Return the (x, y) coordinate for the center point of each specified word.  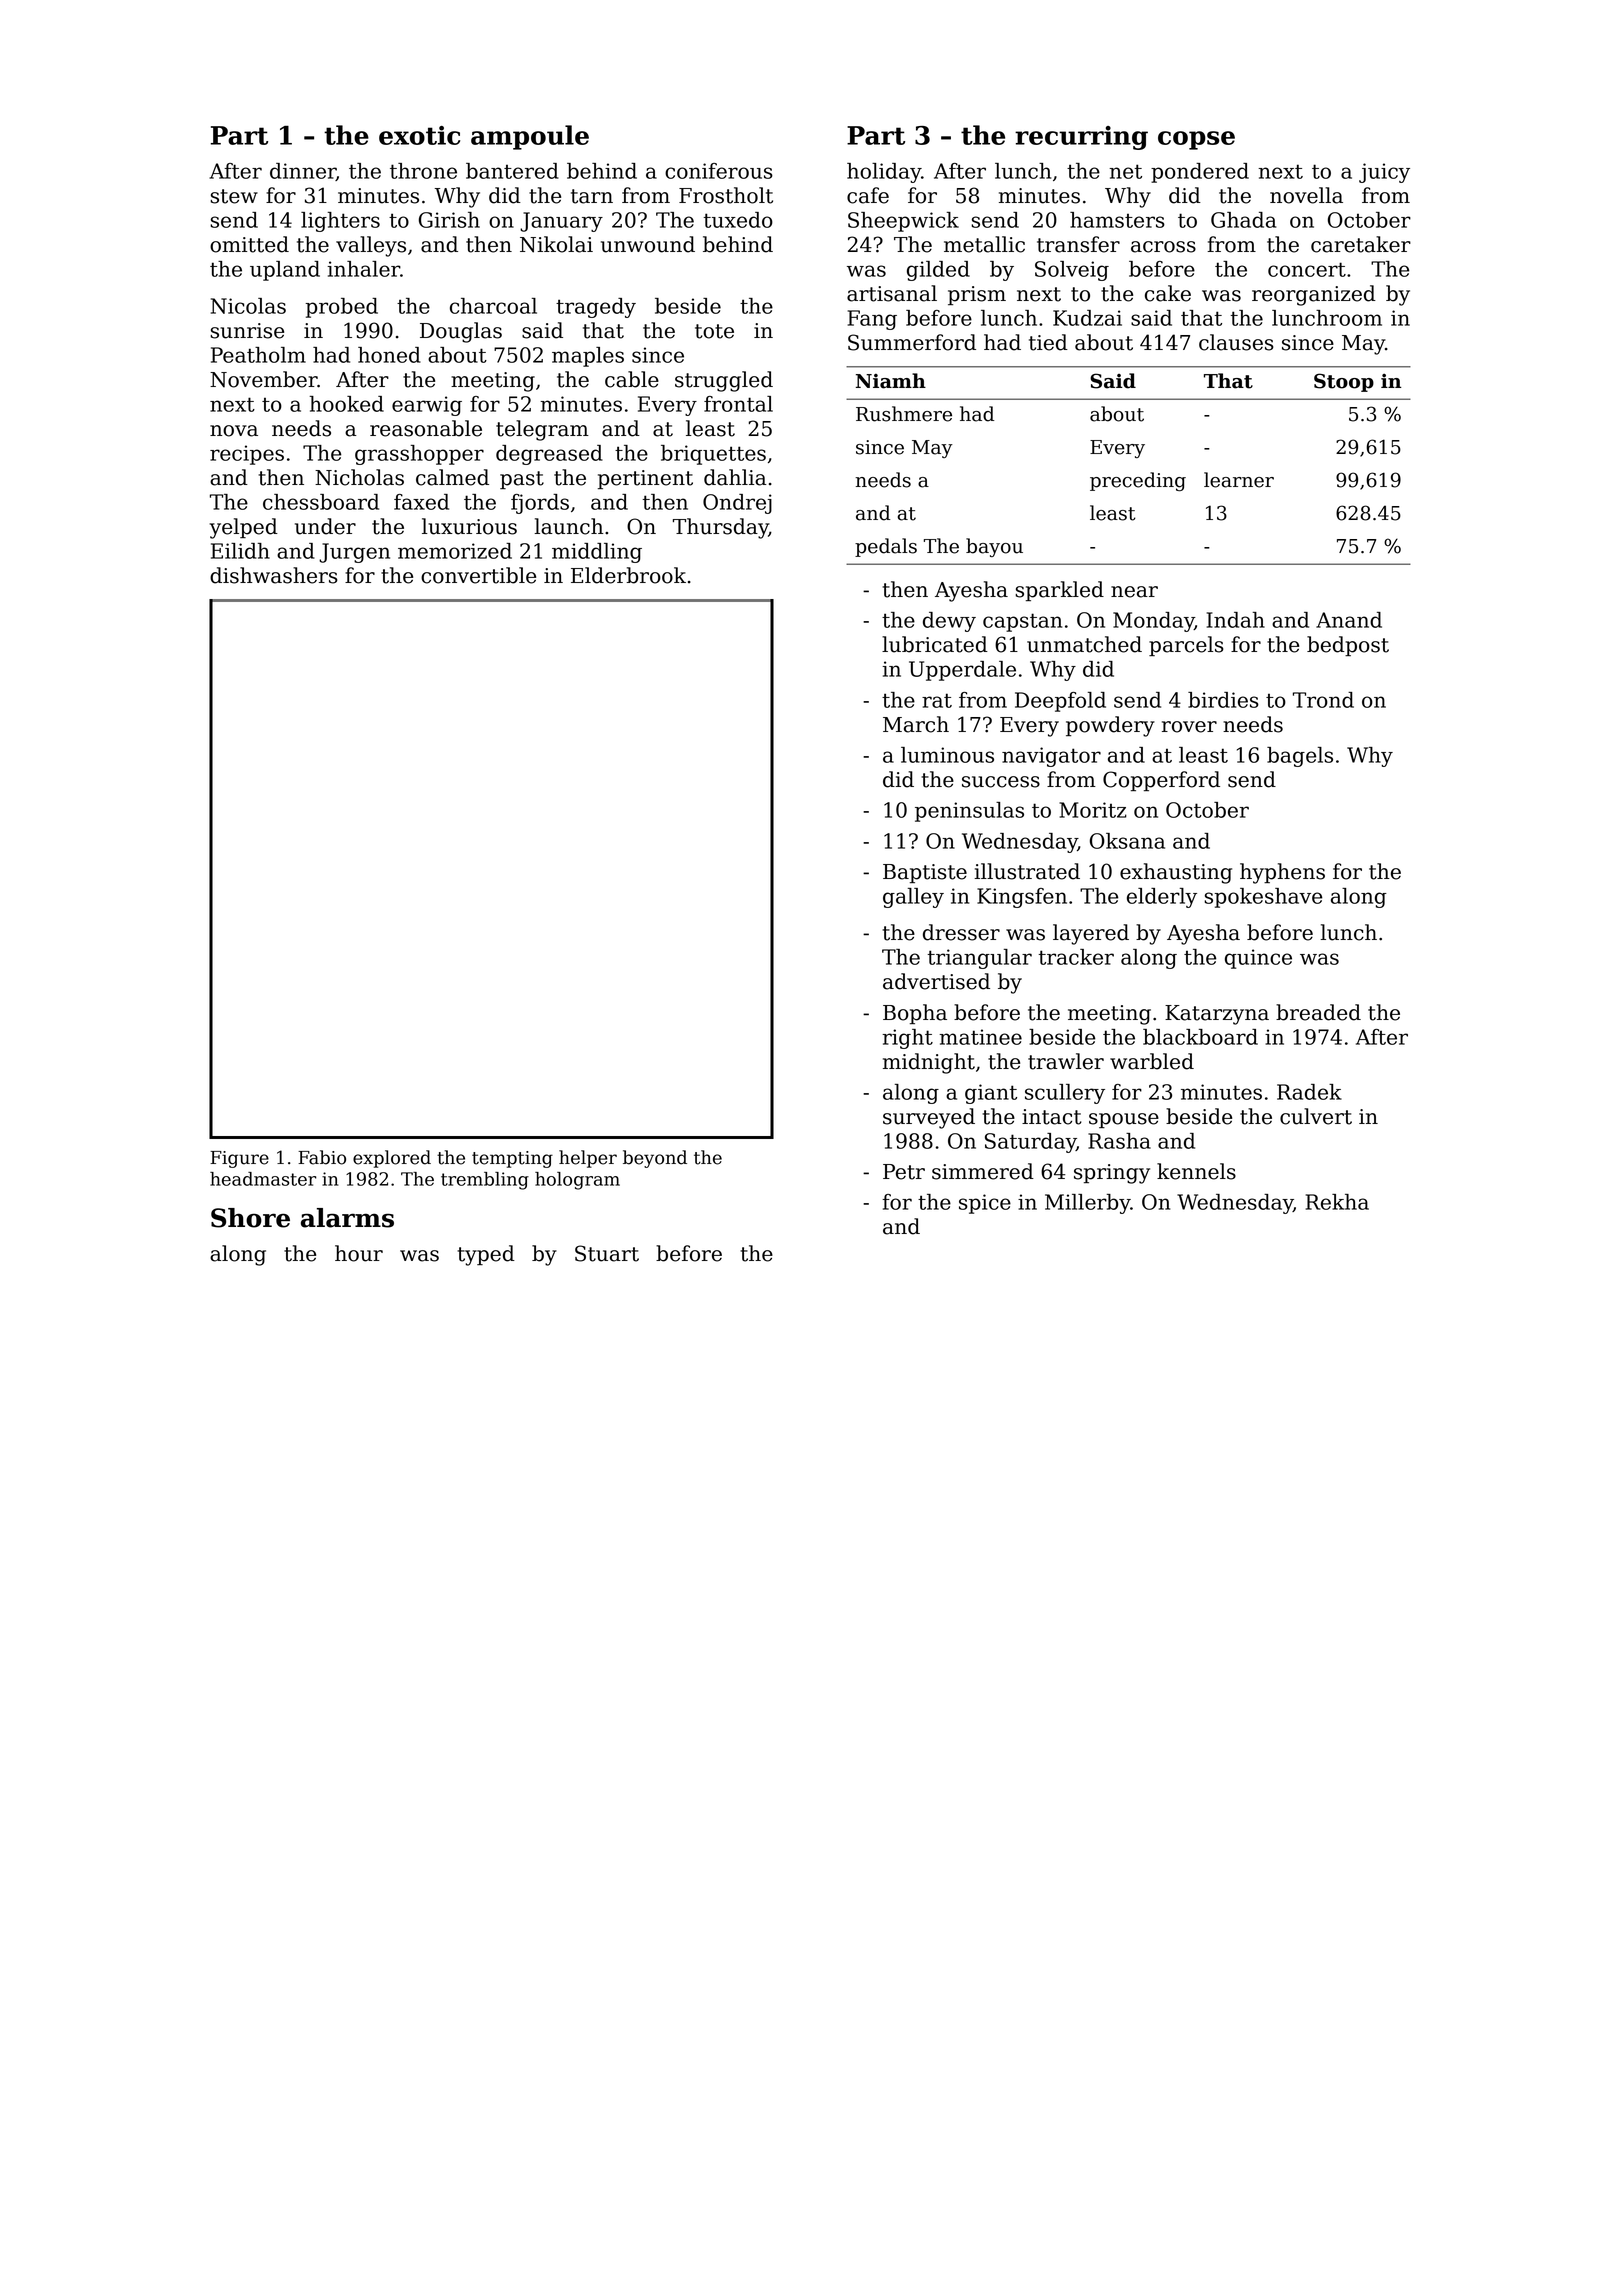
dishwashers (274, 575)
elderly (1162, 898)
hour (359, 1253)
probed (342, 308)
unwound (648, 244)
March (916, 724)
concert (1307, 269)
